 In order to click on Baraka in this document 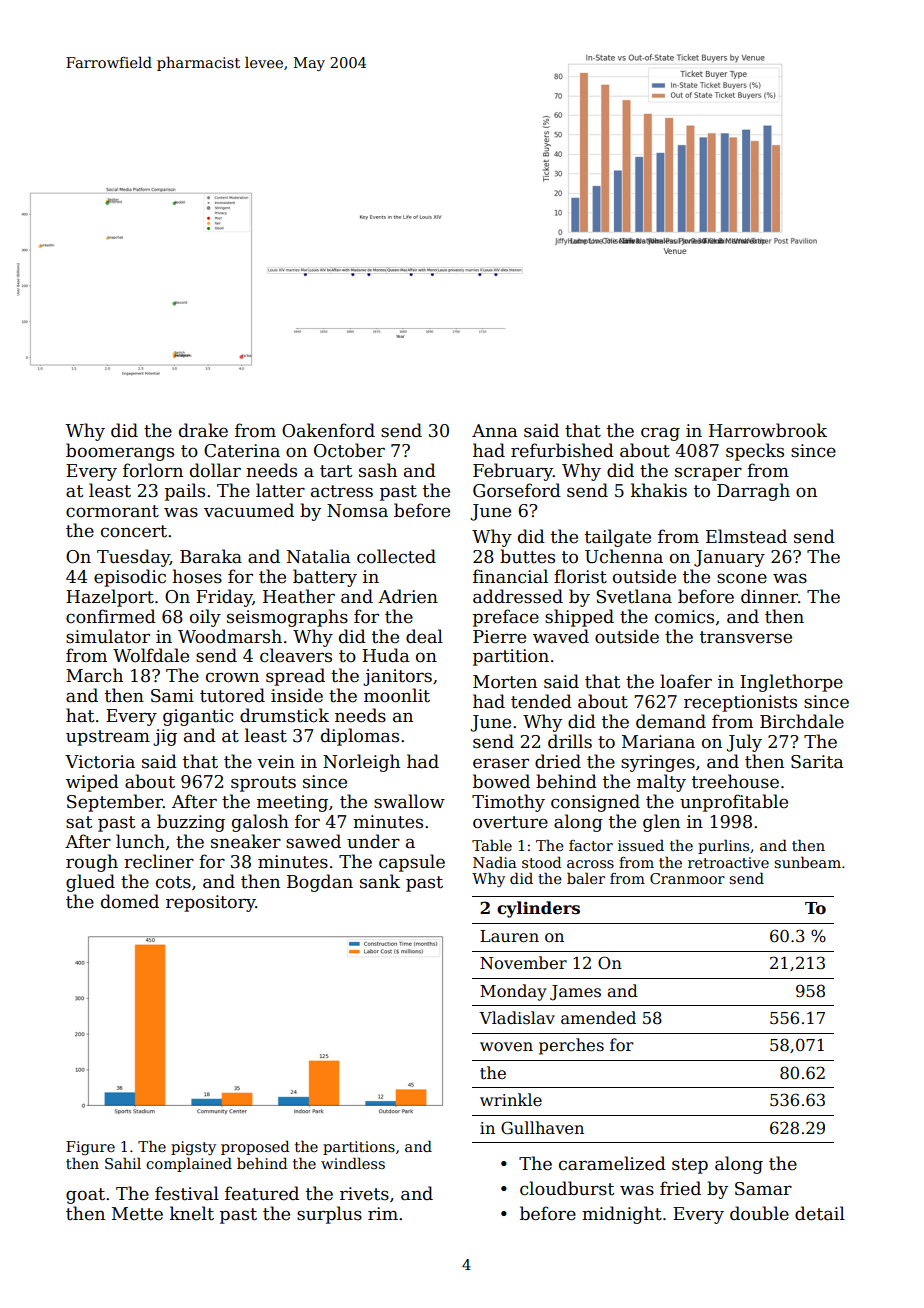, I will do `click(211, 556)`.
